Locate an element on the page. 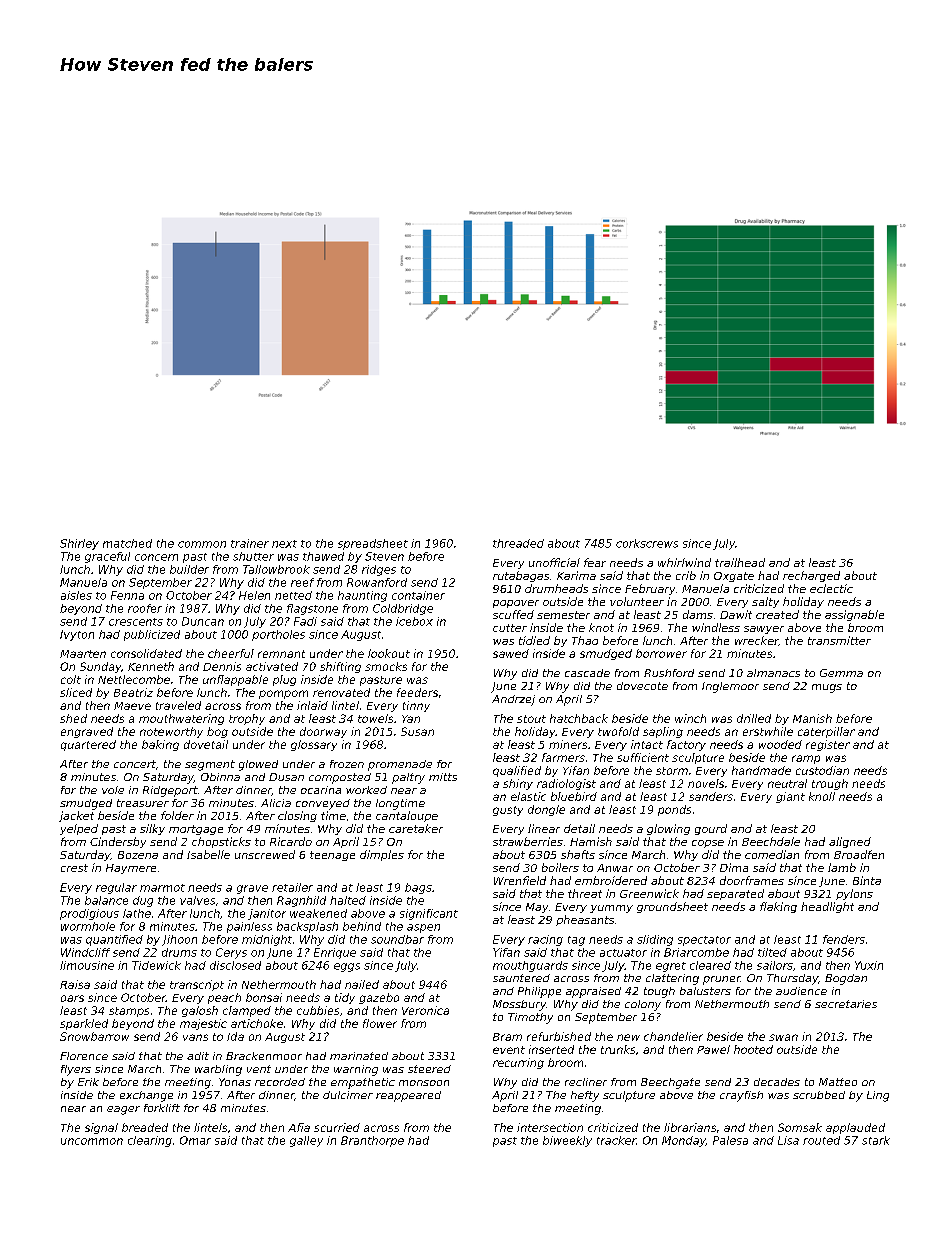 Image resolution: width=952 pixels, height=1233 pixels. unofficial is located at coordinates (554, 562).
